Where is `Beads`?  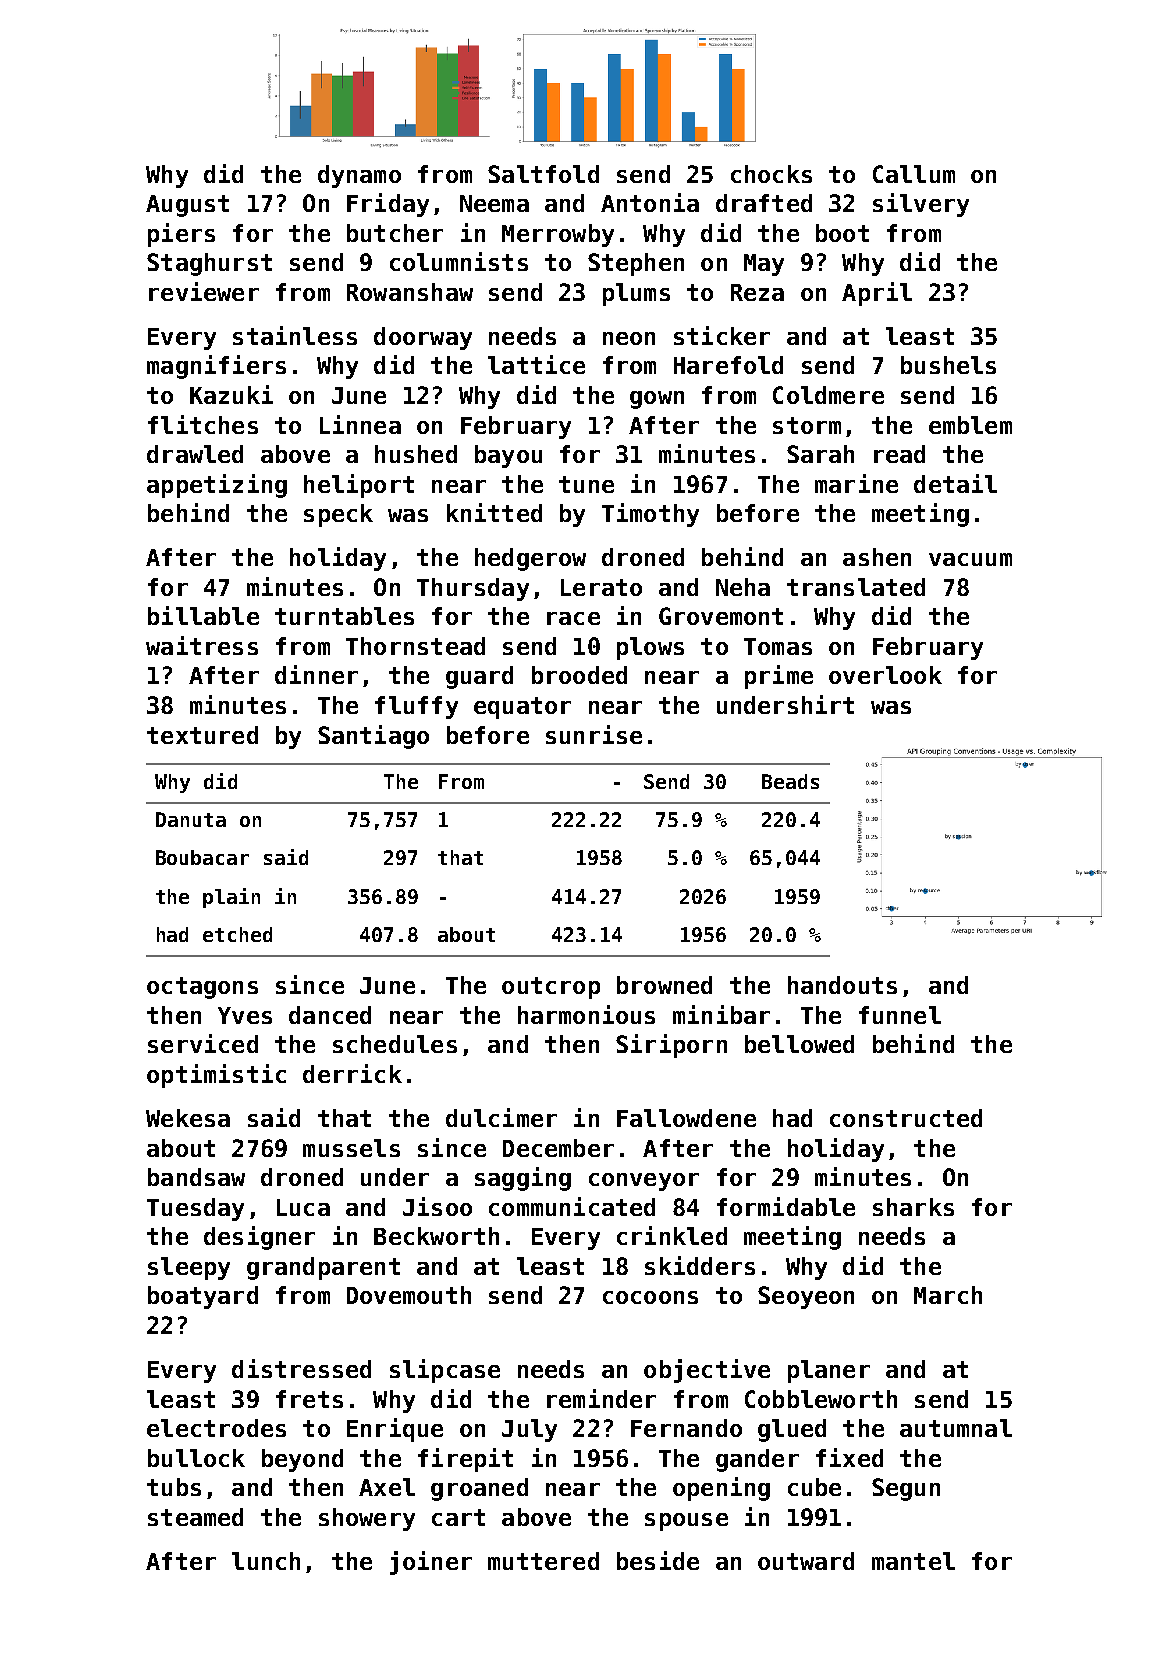 Beads is located at coordinates (790, 781).
